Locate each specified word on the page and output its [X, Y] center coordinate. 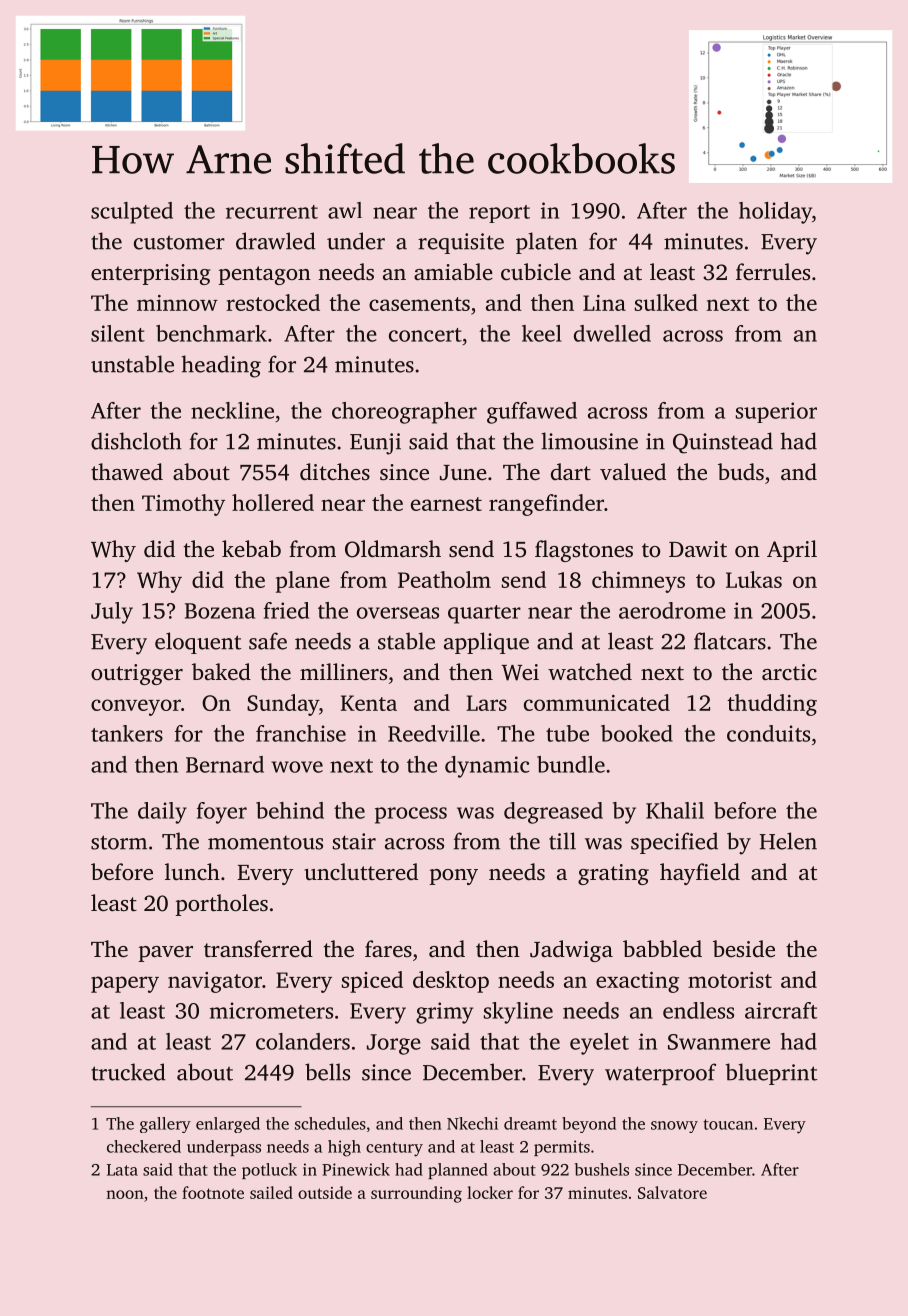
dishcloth [136, 441]
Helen [788, 841]
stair [354, 841]
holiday [775, 213]
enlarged [228, 1125]
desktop [451, 982]
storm [119, 842]
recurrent [272, 212]
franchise [301, 733]
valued [633, 472]
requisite [461, 243]
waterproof [660, 1074]
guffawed [532, 413]
